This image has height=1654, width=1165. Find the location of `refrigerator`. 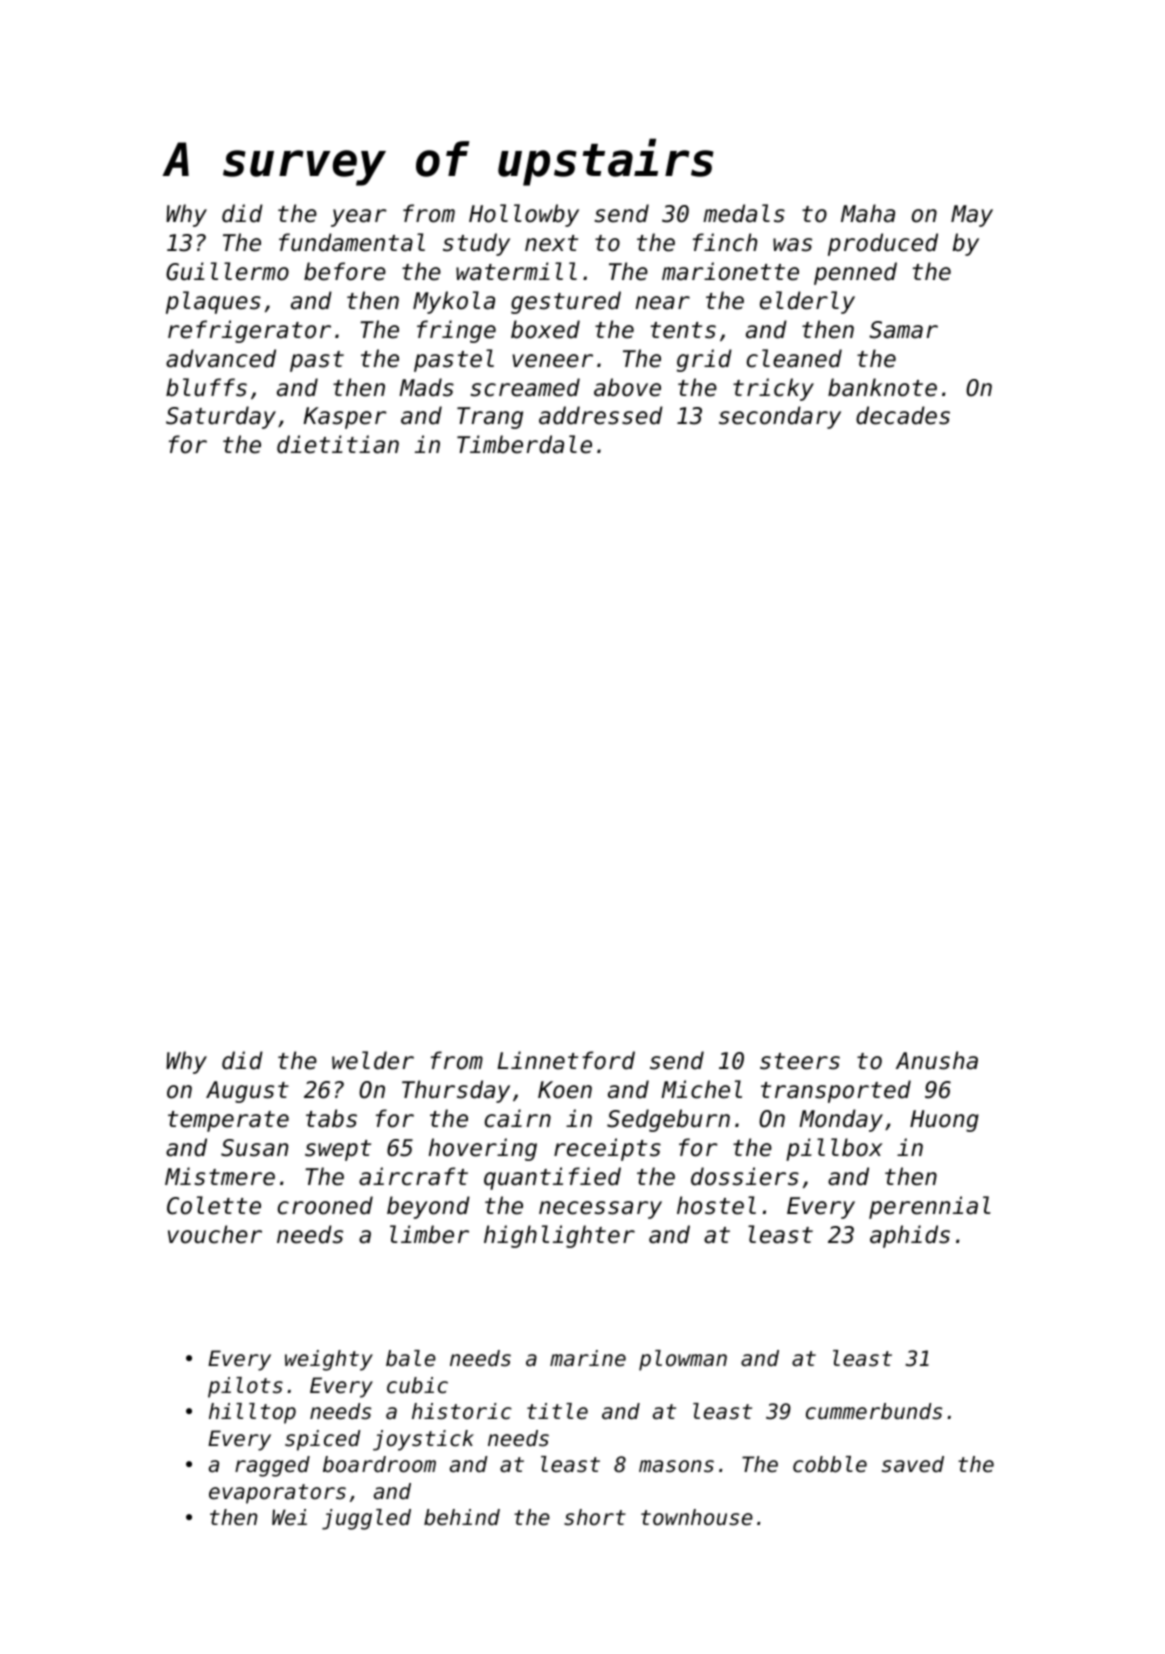

refrigerator is located at coordinates (249, 331).
